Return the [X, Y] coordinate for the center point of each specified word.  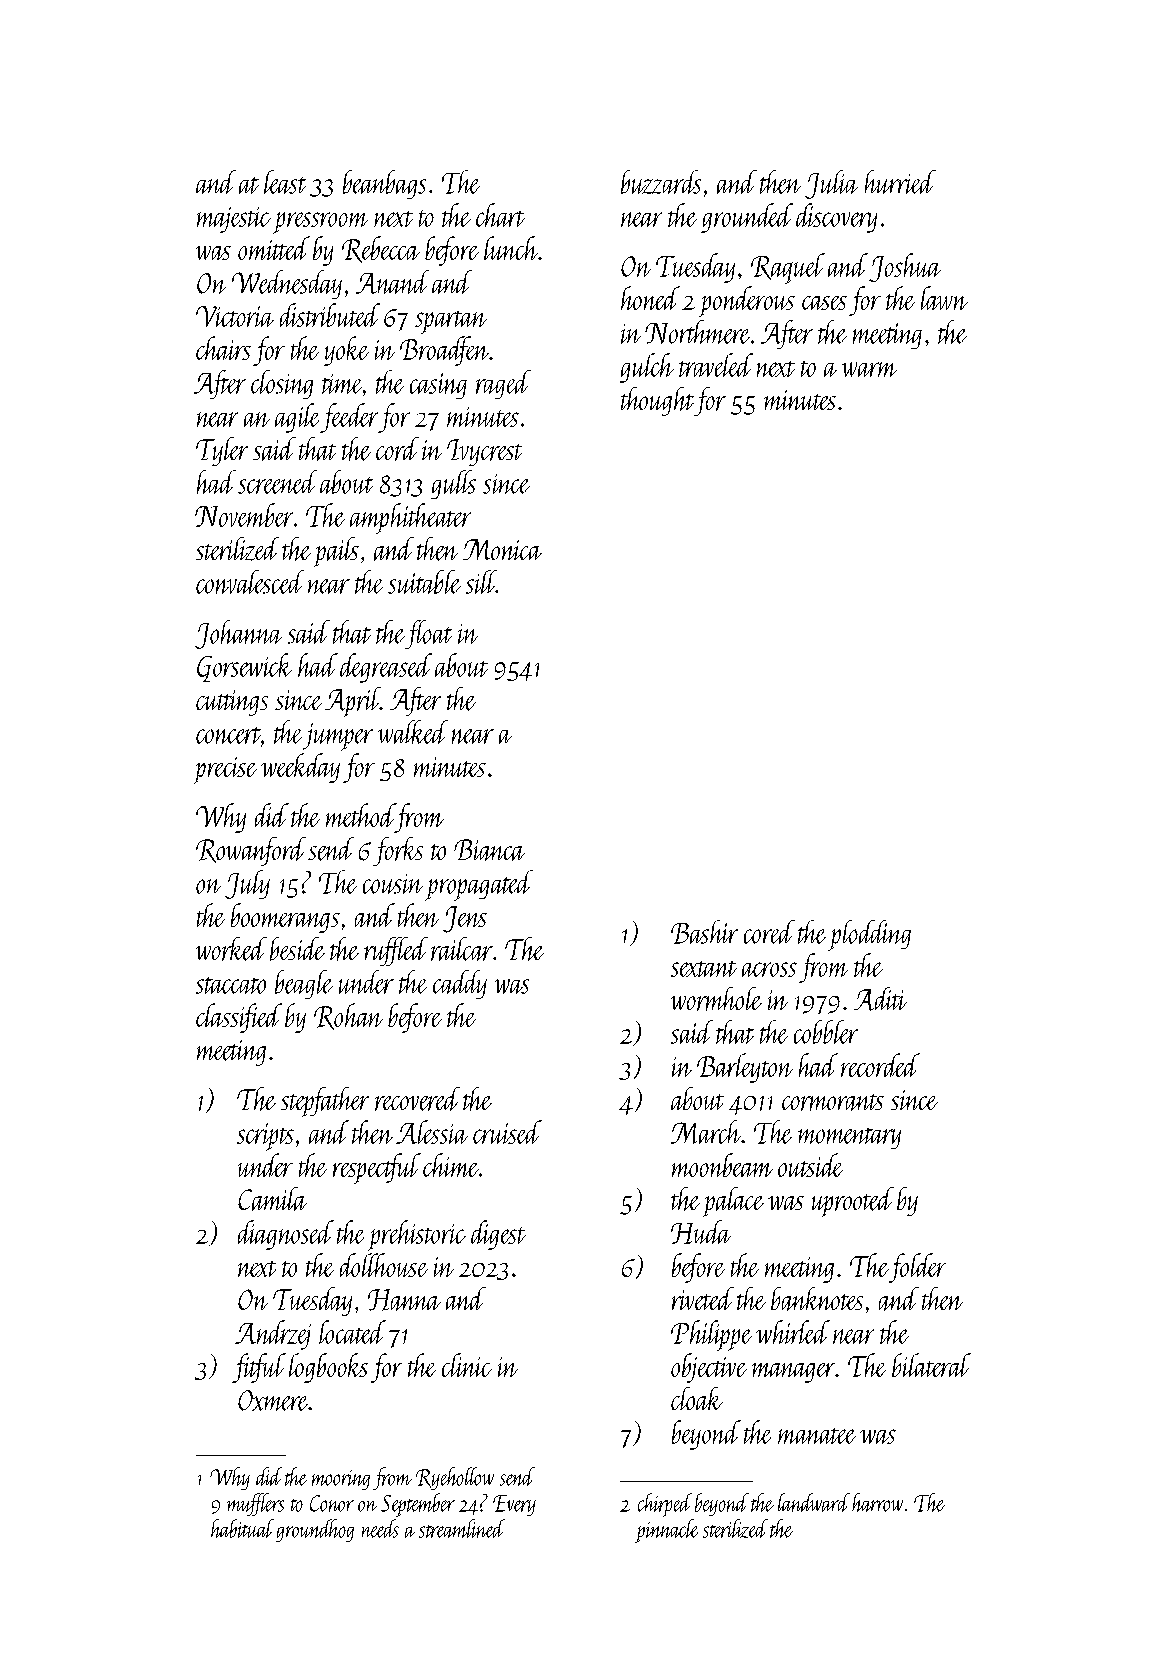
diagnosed [286, 1235]
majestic [234, 220]
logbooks [328, 1368]
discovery [836, 218]
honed [650, 298]
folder [917, 1268]
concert [228, 735]
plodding [869, 935]
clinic [467, 1365]
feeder [349, 418]
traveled [716, 365]
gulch [647, 368]
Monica [502, 549]
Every [514, 1505]
